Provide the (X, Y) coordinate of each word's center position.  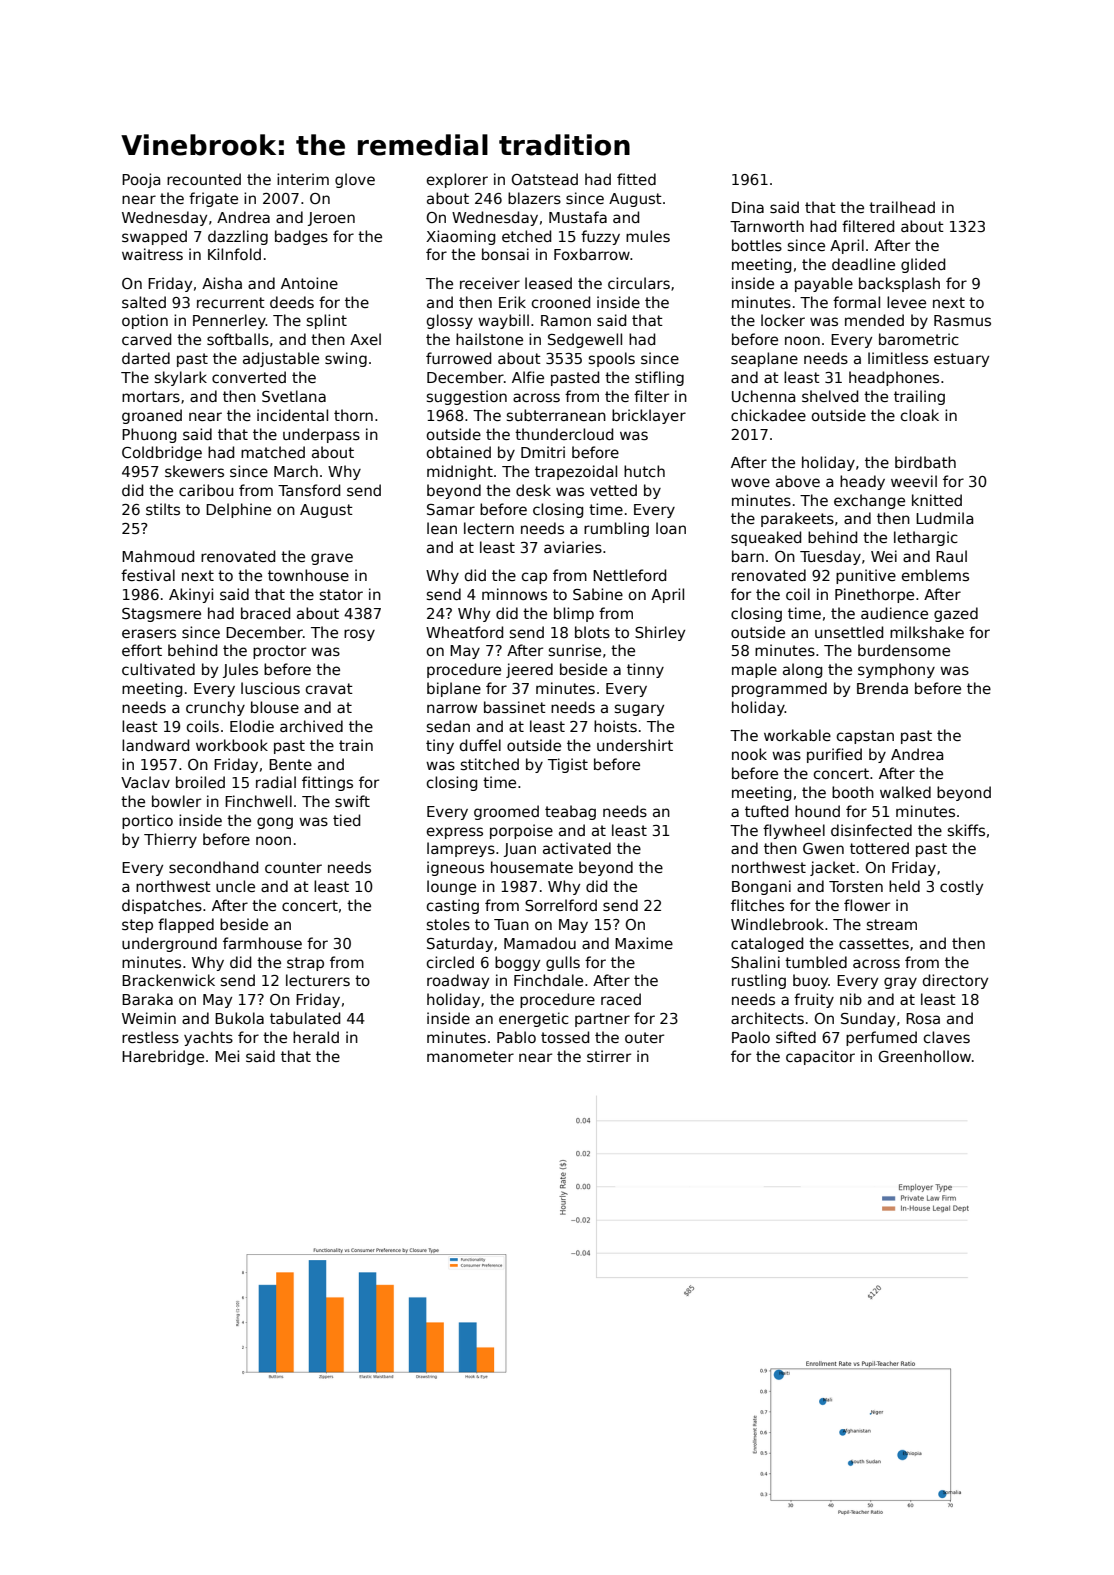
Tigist (568, 765)
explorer (457, 180)
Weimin (149, 1018)
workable (797, 735)
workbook (232, 745)
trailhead (902, 207)
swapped (154, 237)
